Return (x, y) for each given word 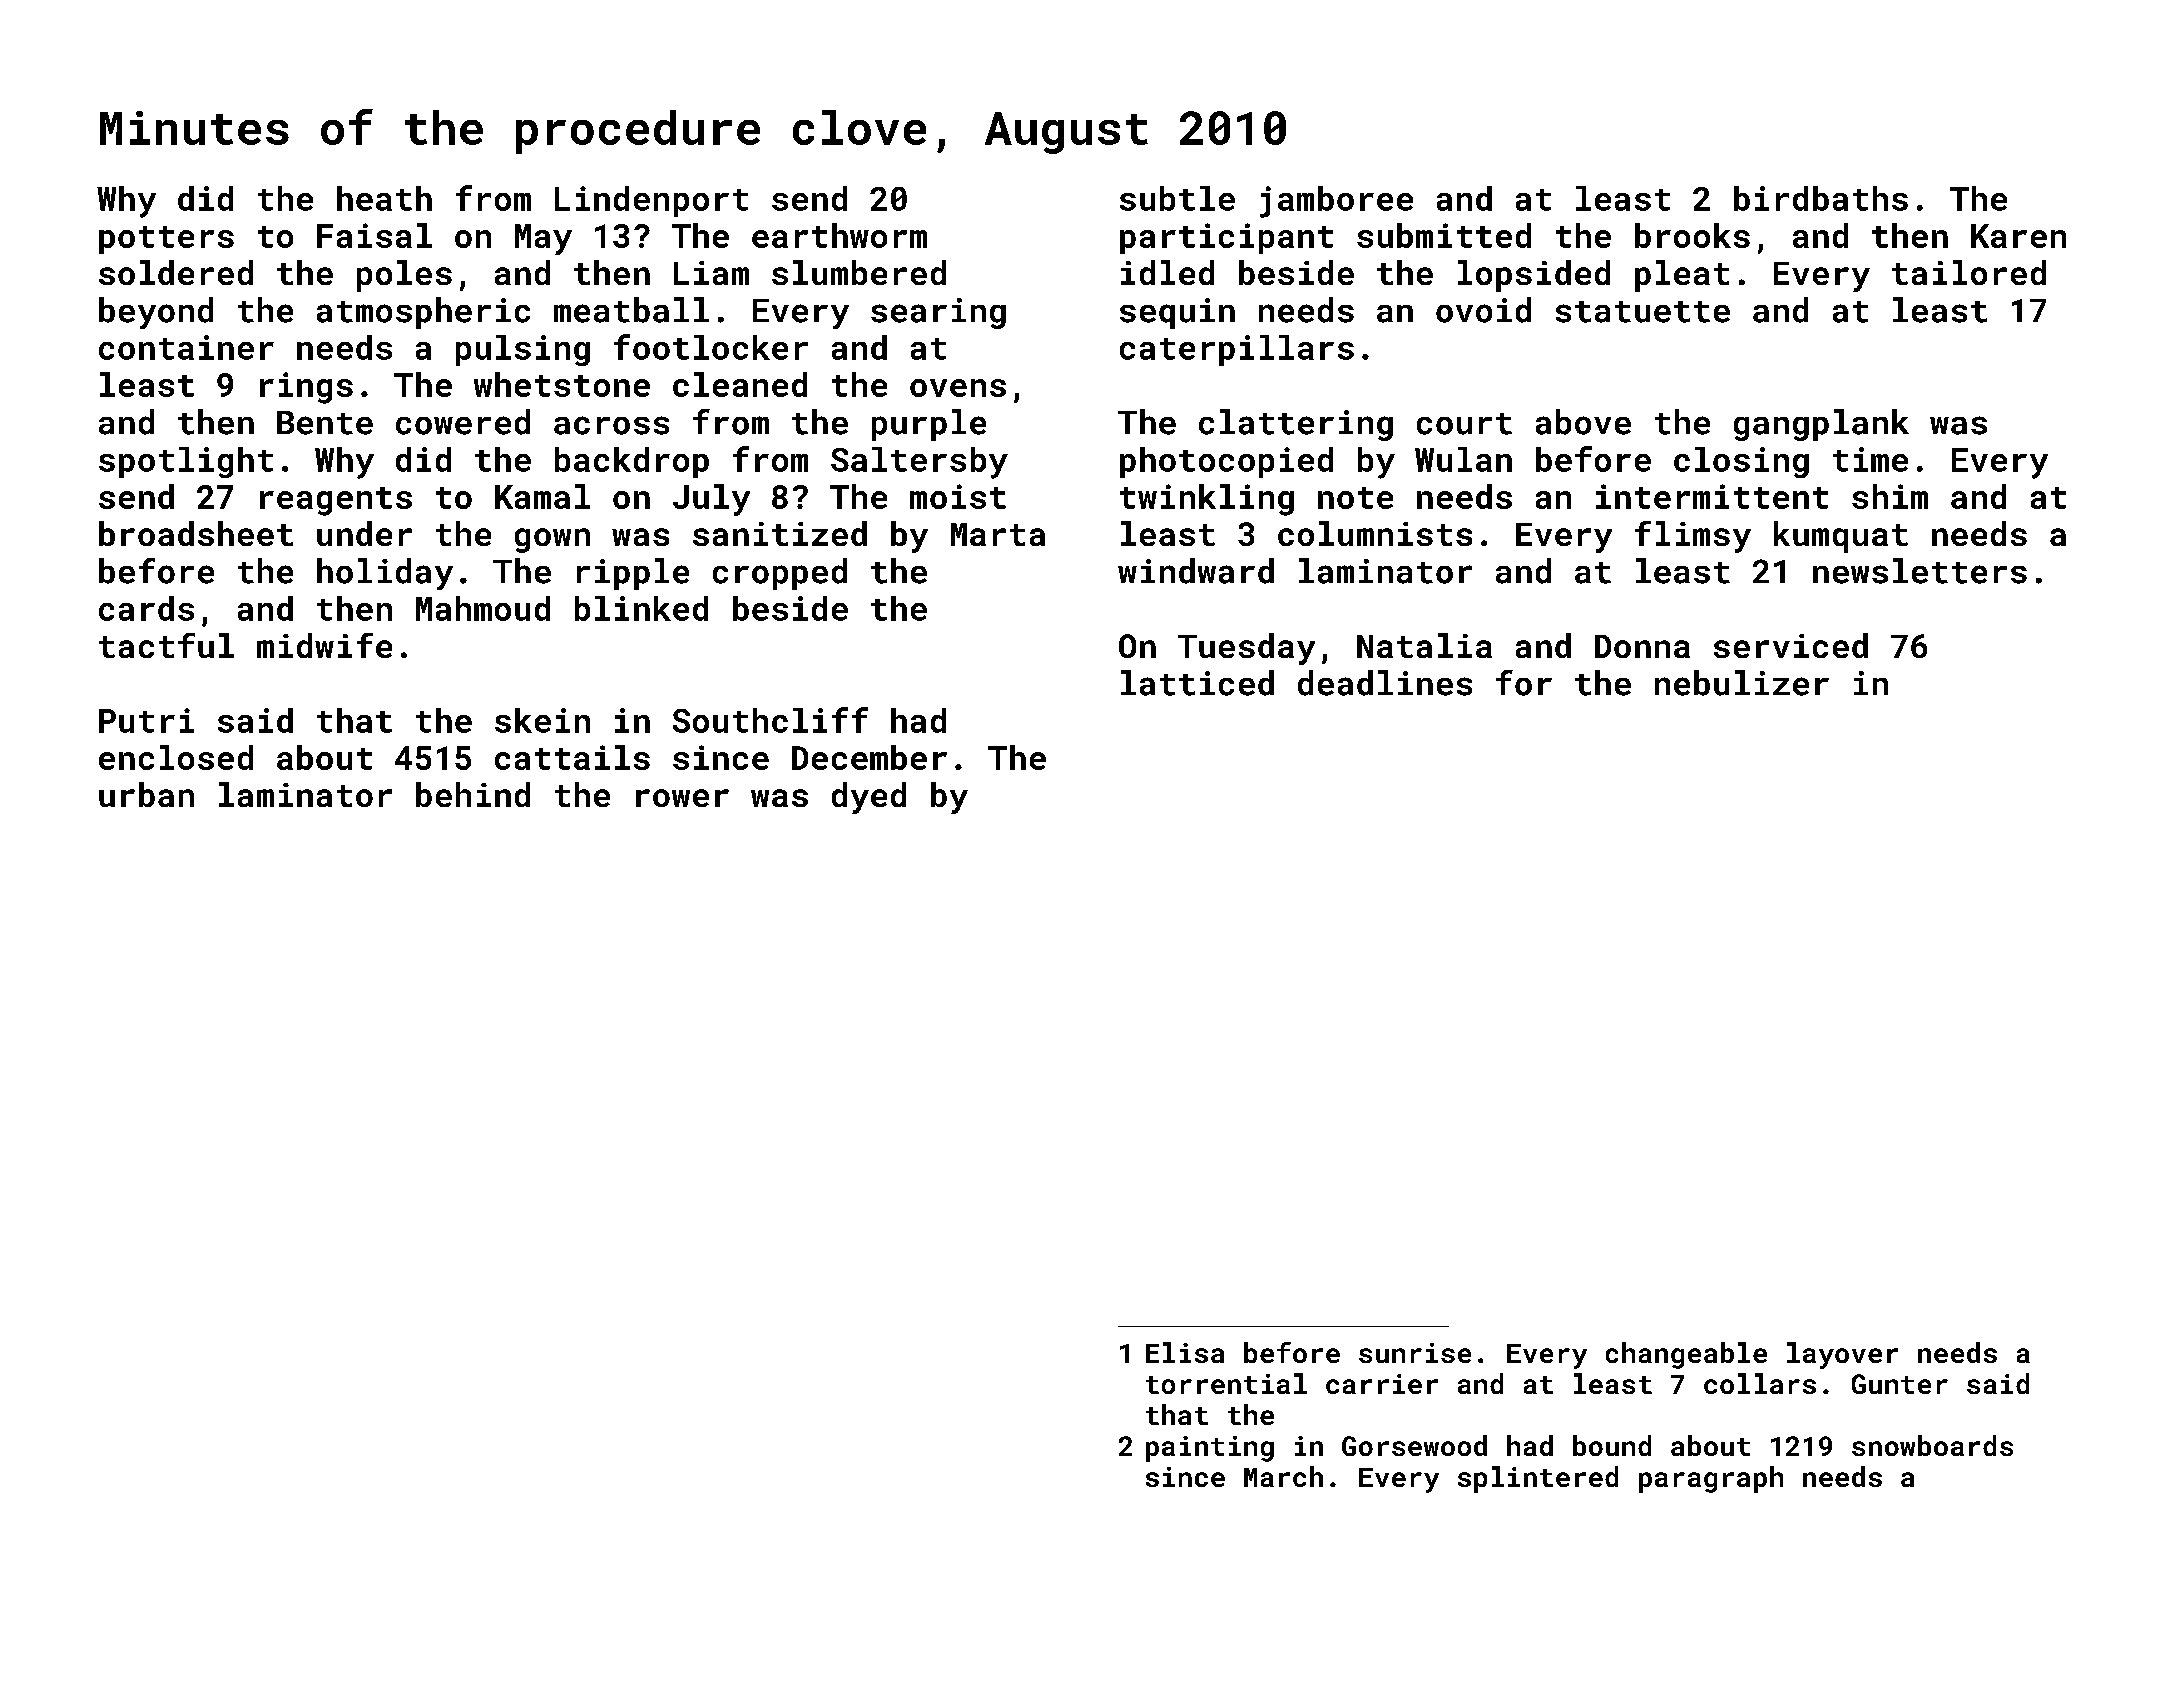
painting (1210, 1449)
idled (1167, 272)
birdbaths (1821, 198)
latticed (1197, 683)
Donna (1642, 646)
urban (146, 794)
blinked (641, 608)
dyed (869, 798)
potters (166, 240)
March (1283, 1476)
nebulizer (1742, 683)
